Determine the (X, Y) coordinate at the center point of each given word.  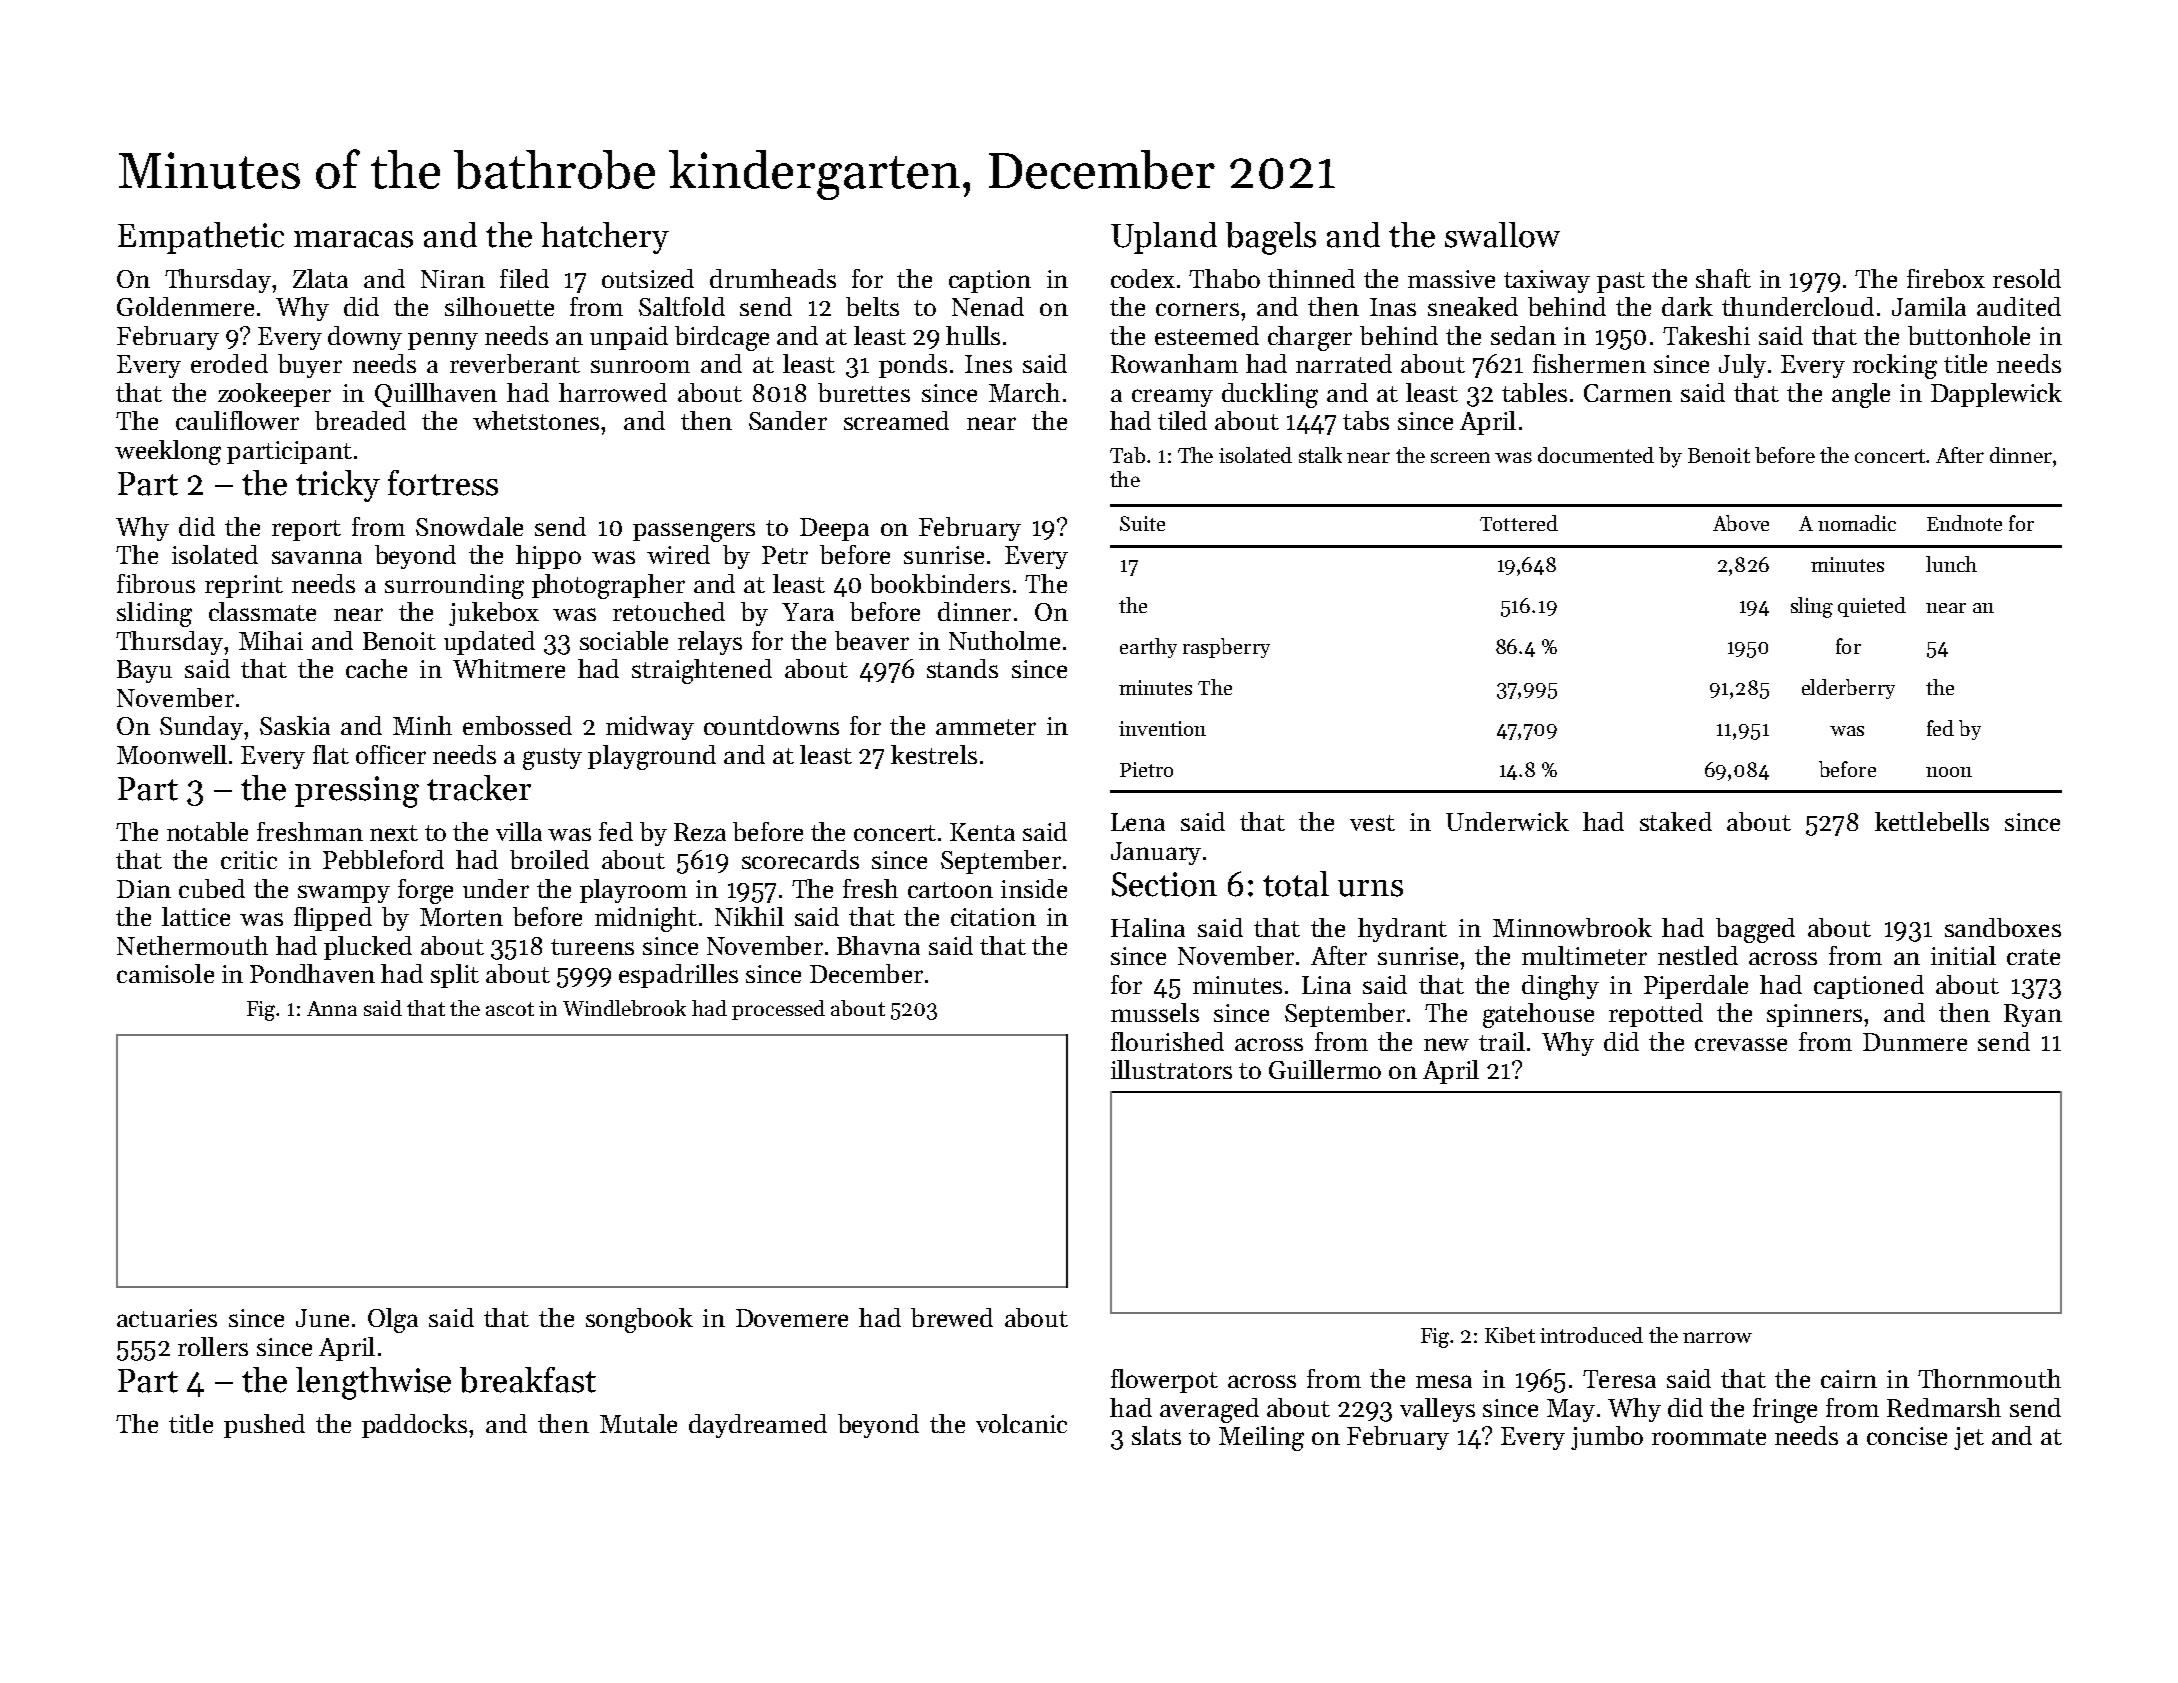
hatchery (605, 238)
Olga (393, 1320)
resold (2027, 278)
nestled (1698, 955)
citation (993, 917)
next (394, 833)
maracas (353, 239)
